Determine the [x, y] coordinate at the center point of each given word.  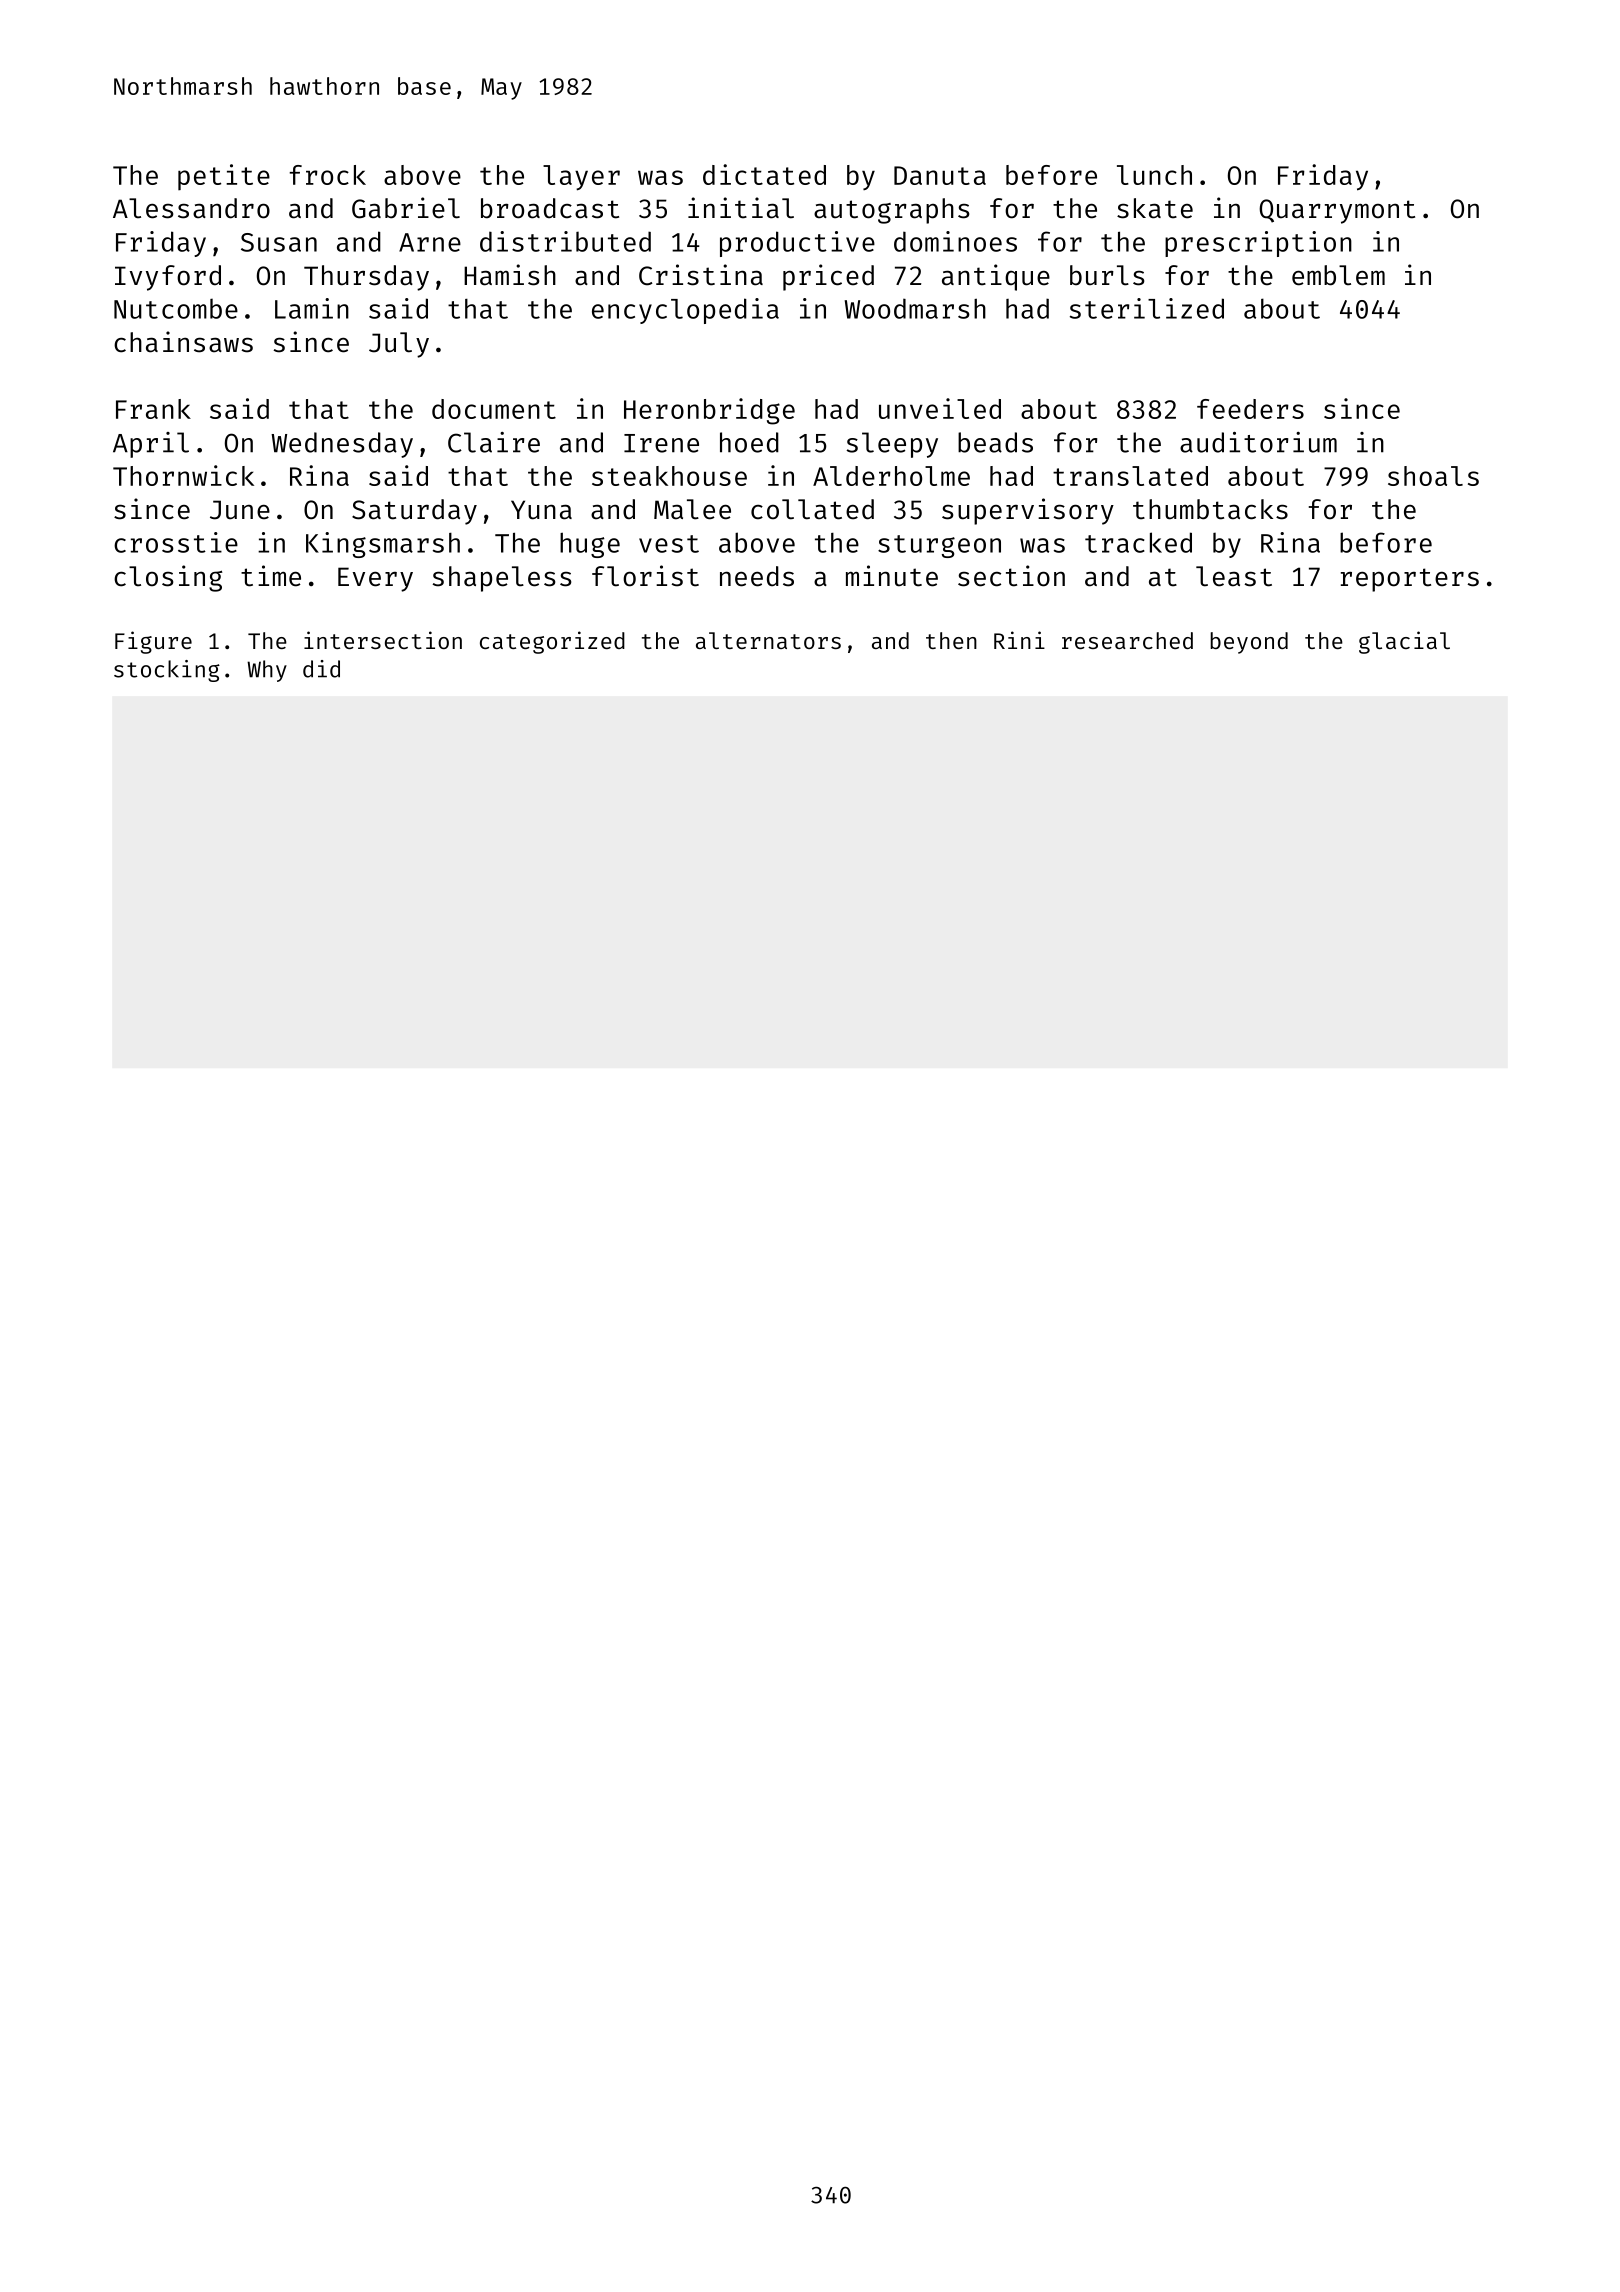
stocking [167, 671]
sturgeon [939, 546]
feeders [1250, 409]
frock [327, 175]
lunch [1154, 175]
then [951, 640]
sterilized [1147, 308]
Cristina [701, 275]
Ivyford [168, 278]
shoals [1433, 476]
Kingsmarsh [383, 545]
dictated [764, 174]
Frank [153, 409]
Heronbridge [709, 411]
